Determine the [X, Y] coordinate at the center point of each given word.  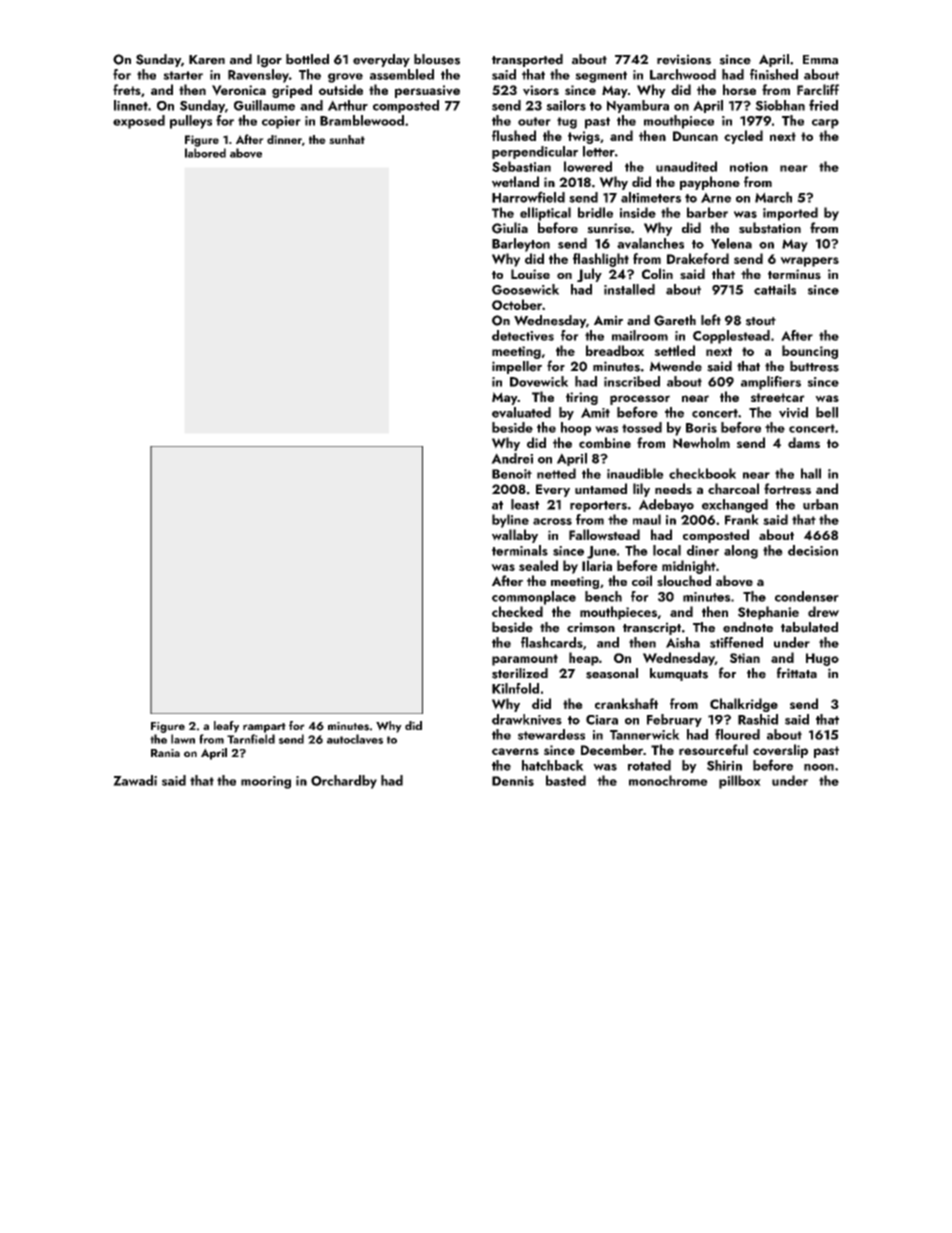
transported [527, 60]
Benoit [512, 474]
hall [811, 473]
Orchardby [344, 782]
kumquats [679, 674]
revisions [684, 59]
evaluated [521, 412]
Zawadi [135, 780]
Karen [207, 60]
